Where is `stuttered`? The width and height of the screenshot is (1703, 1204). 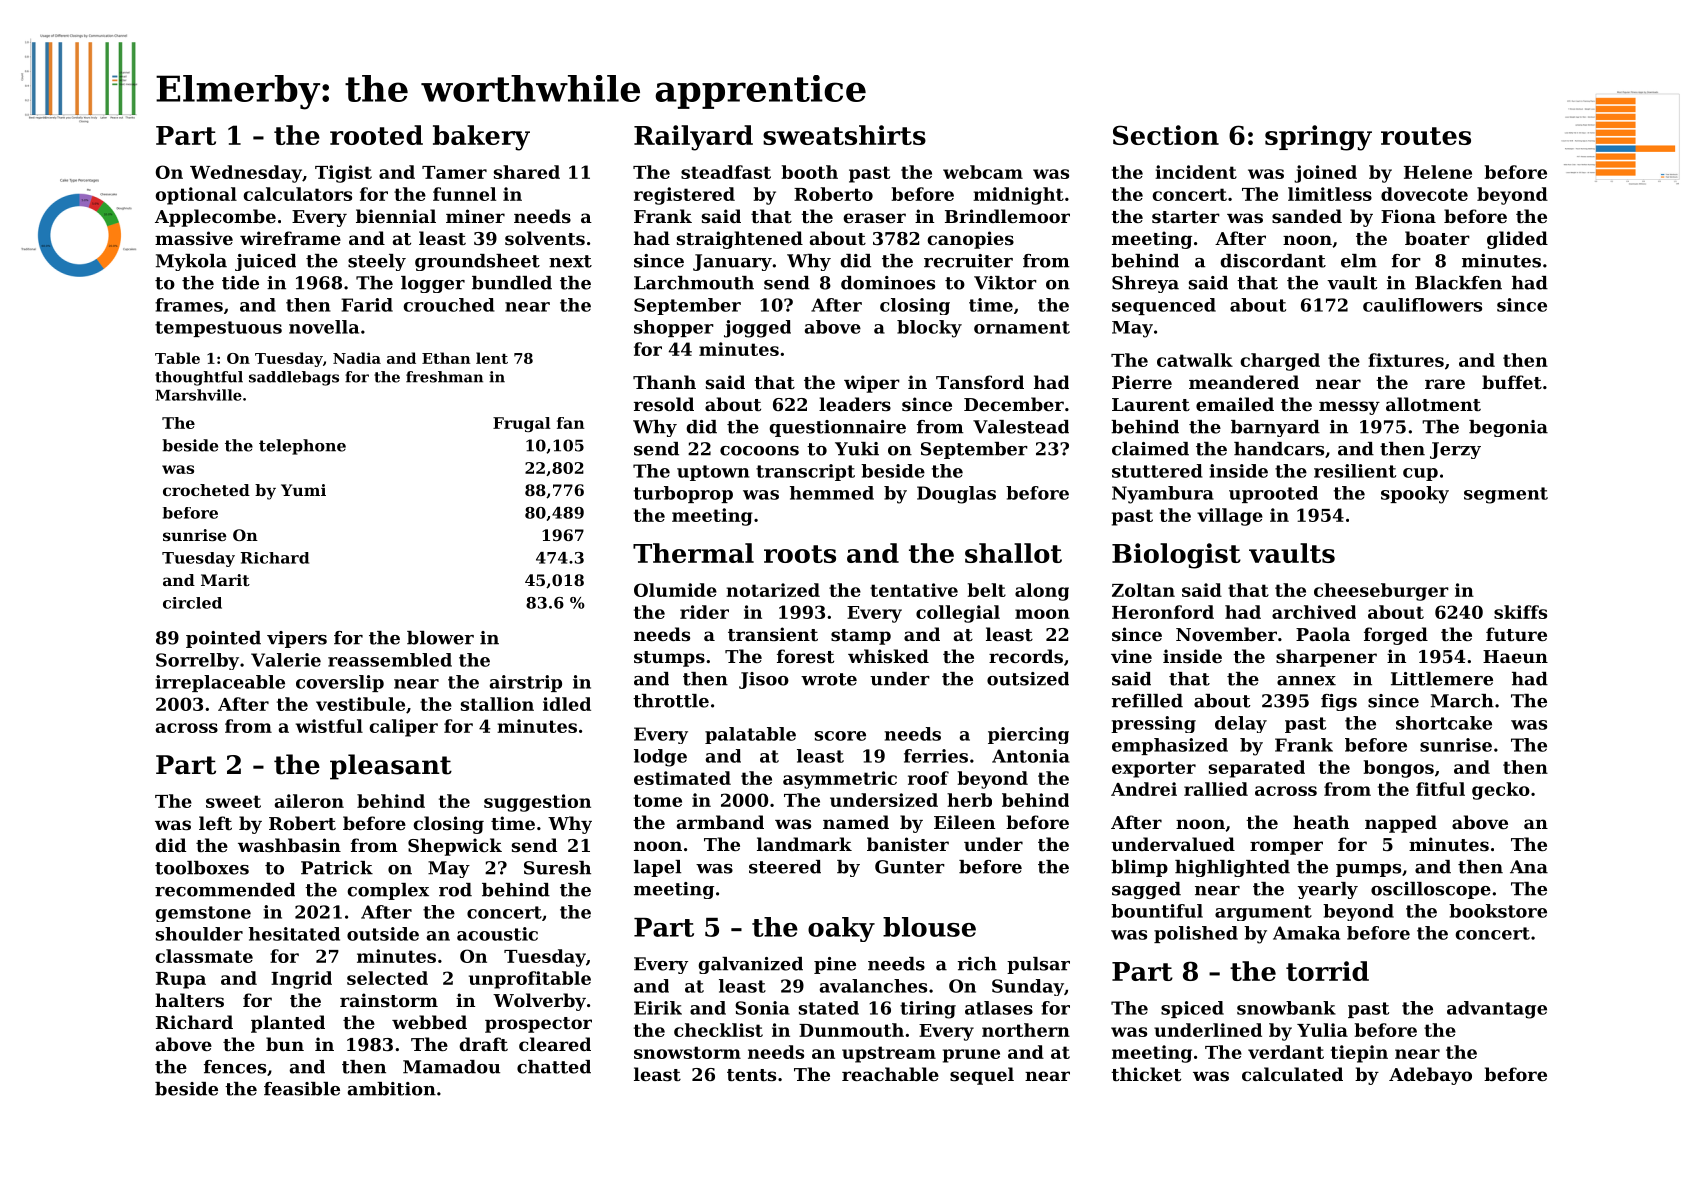 stuttered is located at coordinates (1157, 471).
